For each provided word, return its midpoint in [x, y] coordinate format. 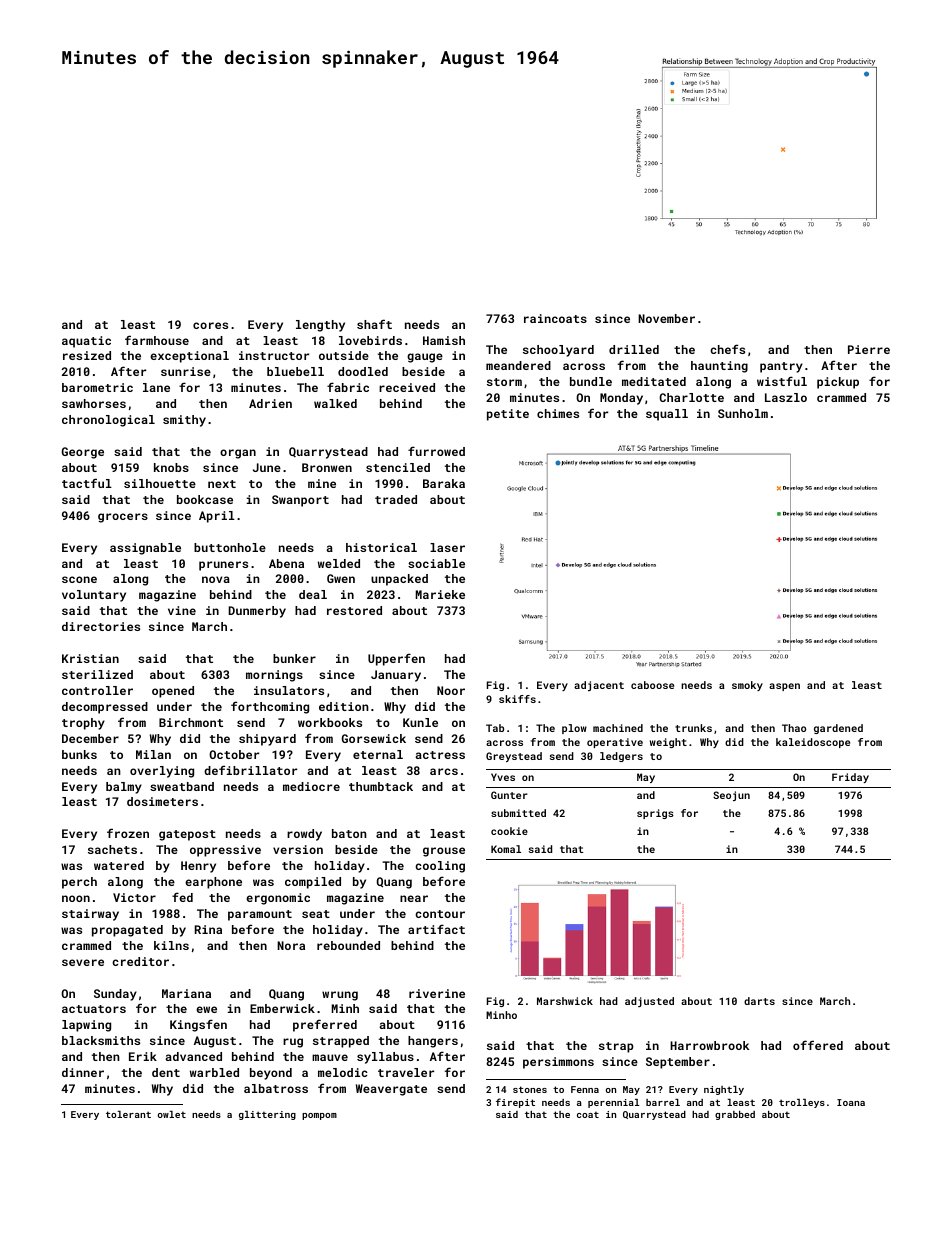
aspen [784, 687]
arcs [444, 771]
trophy [83, 724]
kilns [171, 945]
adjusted [649, 1002]
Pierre [869, 349]
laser [447, 547]
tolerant [128, 1114]
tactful [87, 483]
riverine [437, 993]
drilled [634, 349]
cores [210, 325]
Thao [794, 728]
